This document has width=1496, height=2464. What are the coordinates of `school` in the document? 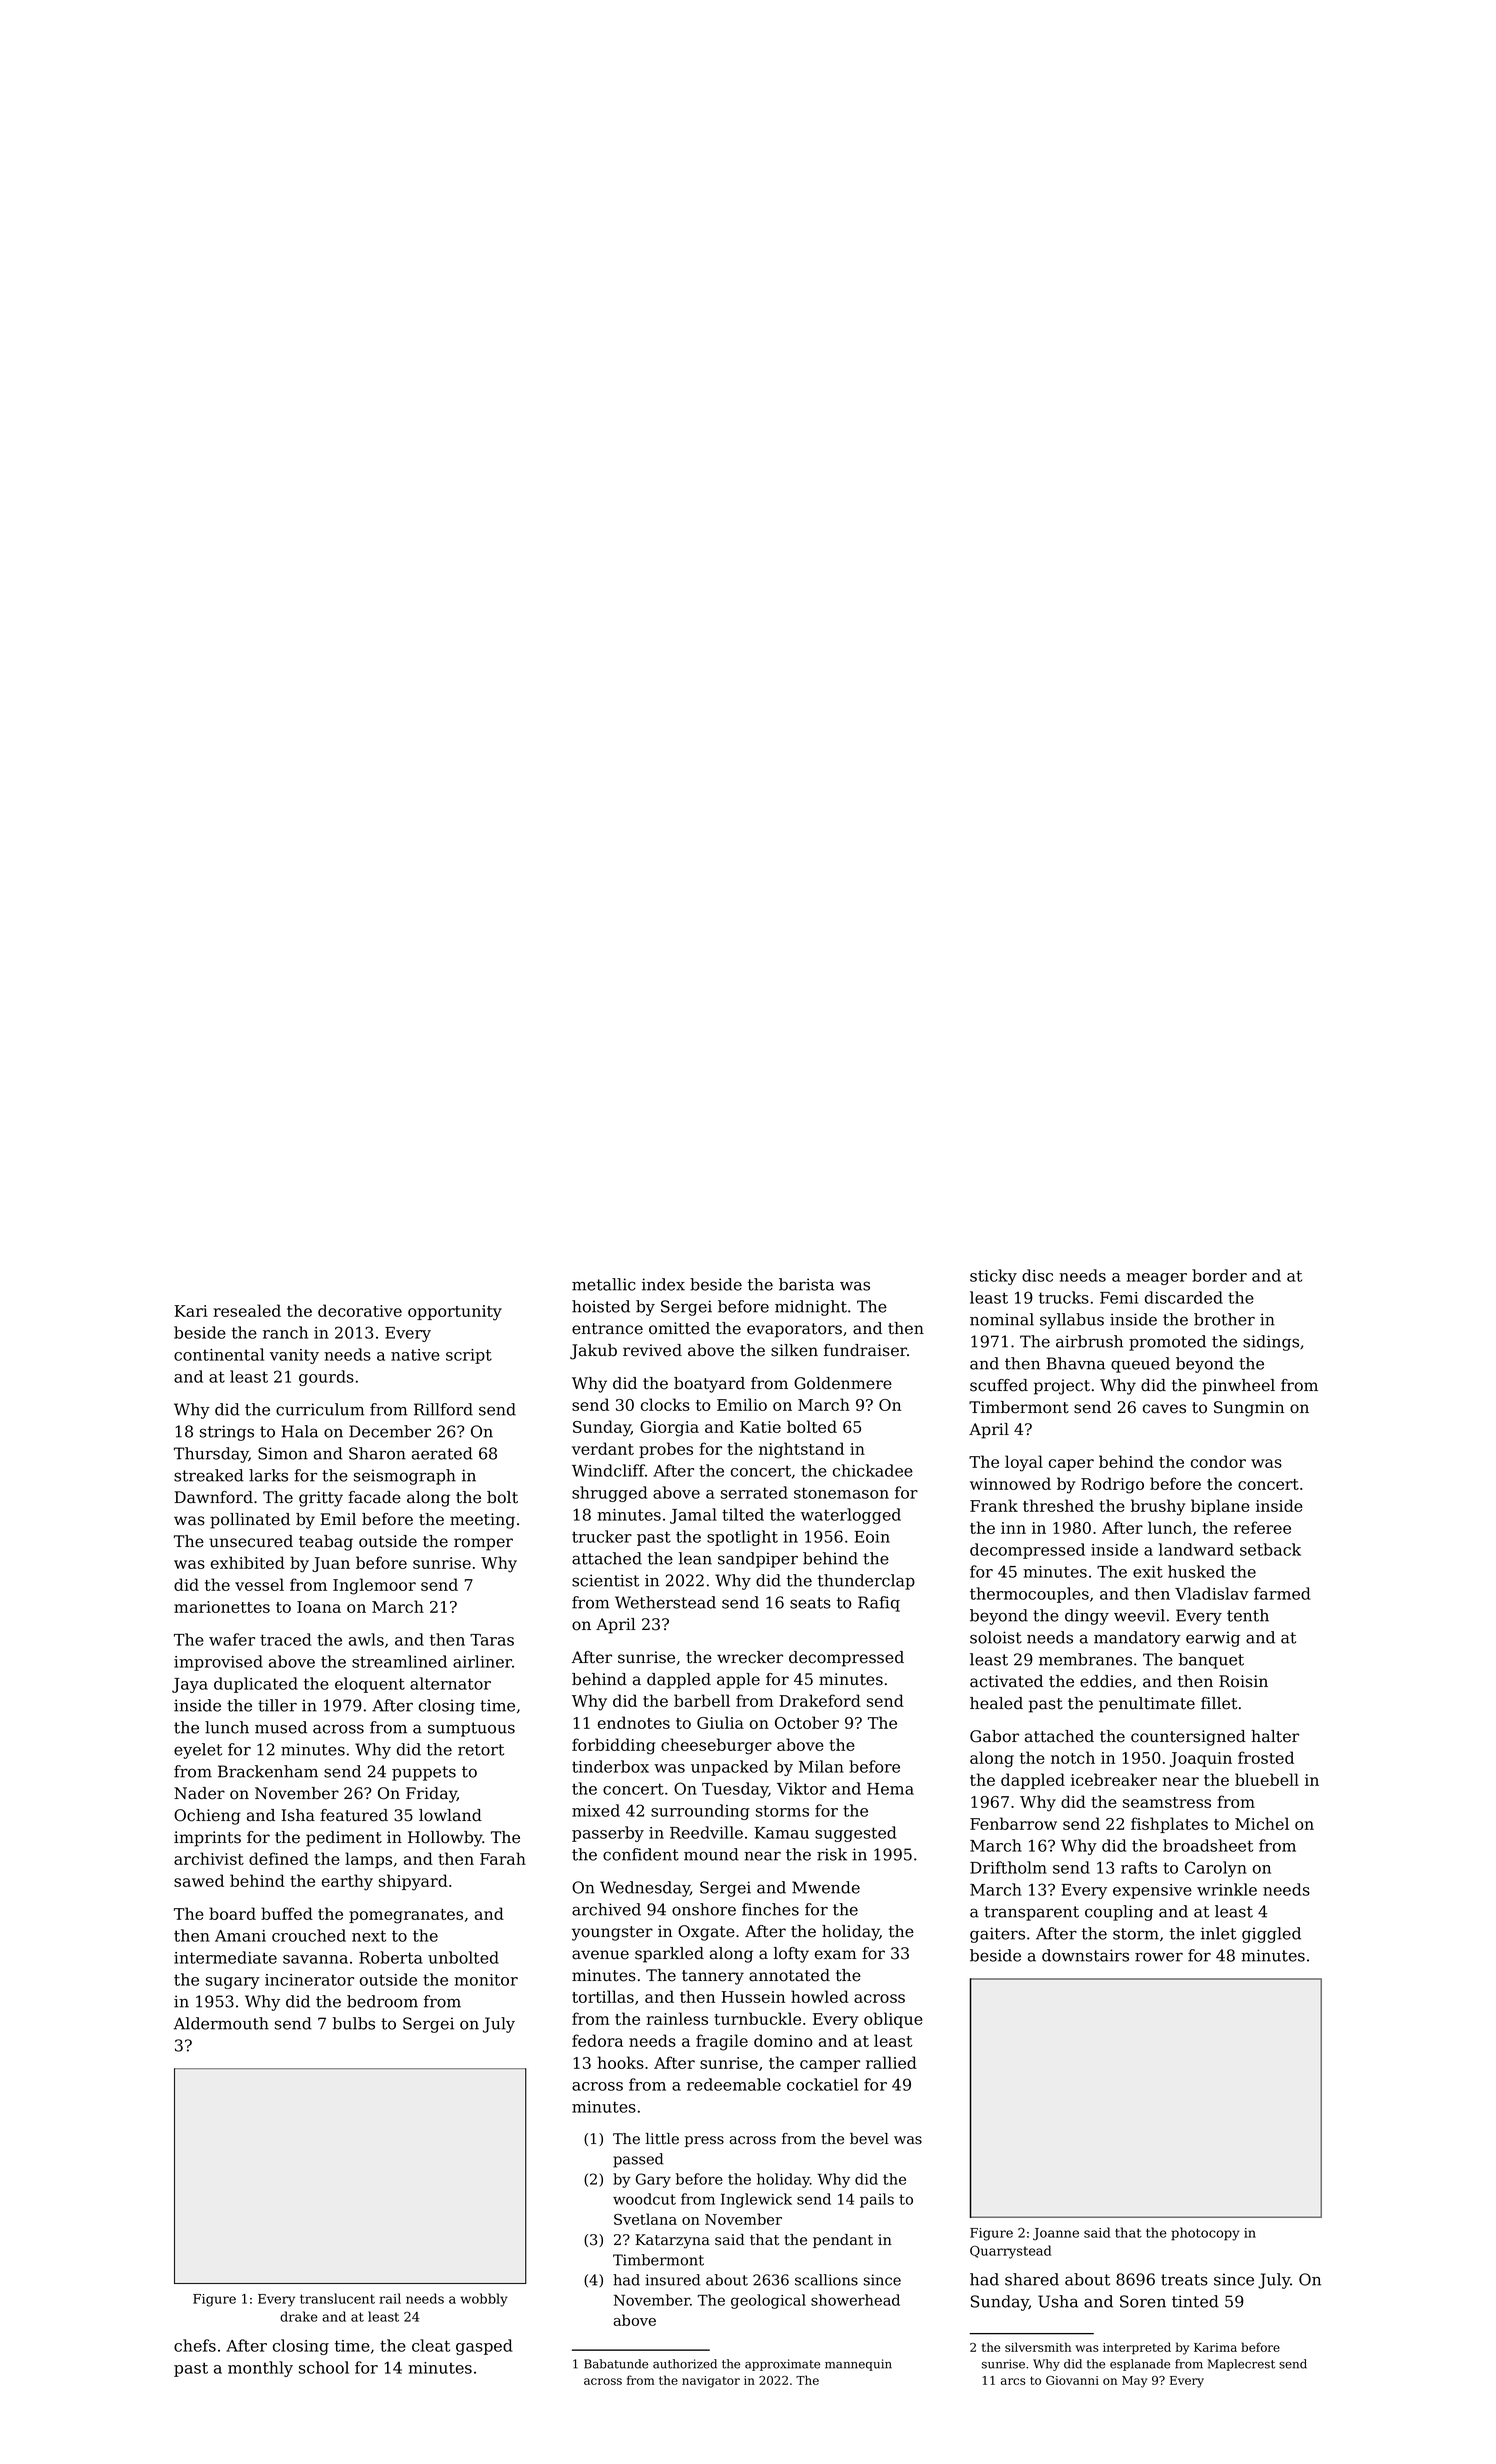 It's located at (324, 2367).
